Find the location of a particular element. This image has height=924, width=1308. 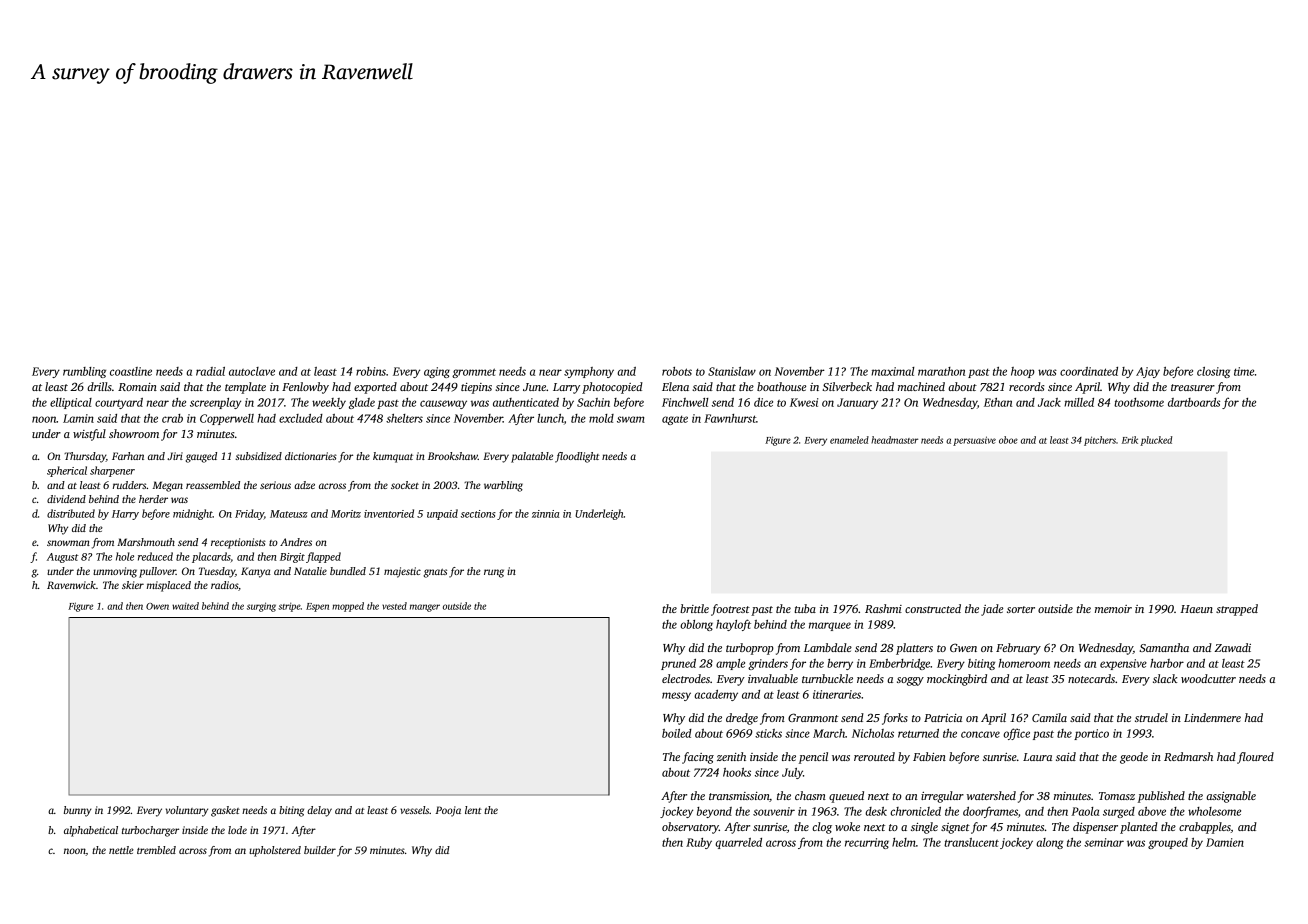

strapped is located at coordinates (1237, 610).
